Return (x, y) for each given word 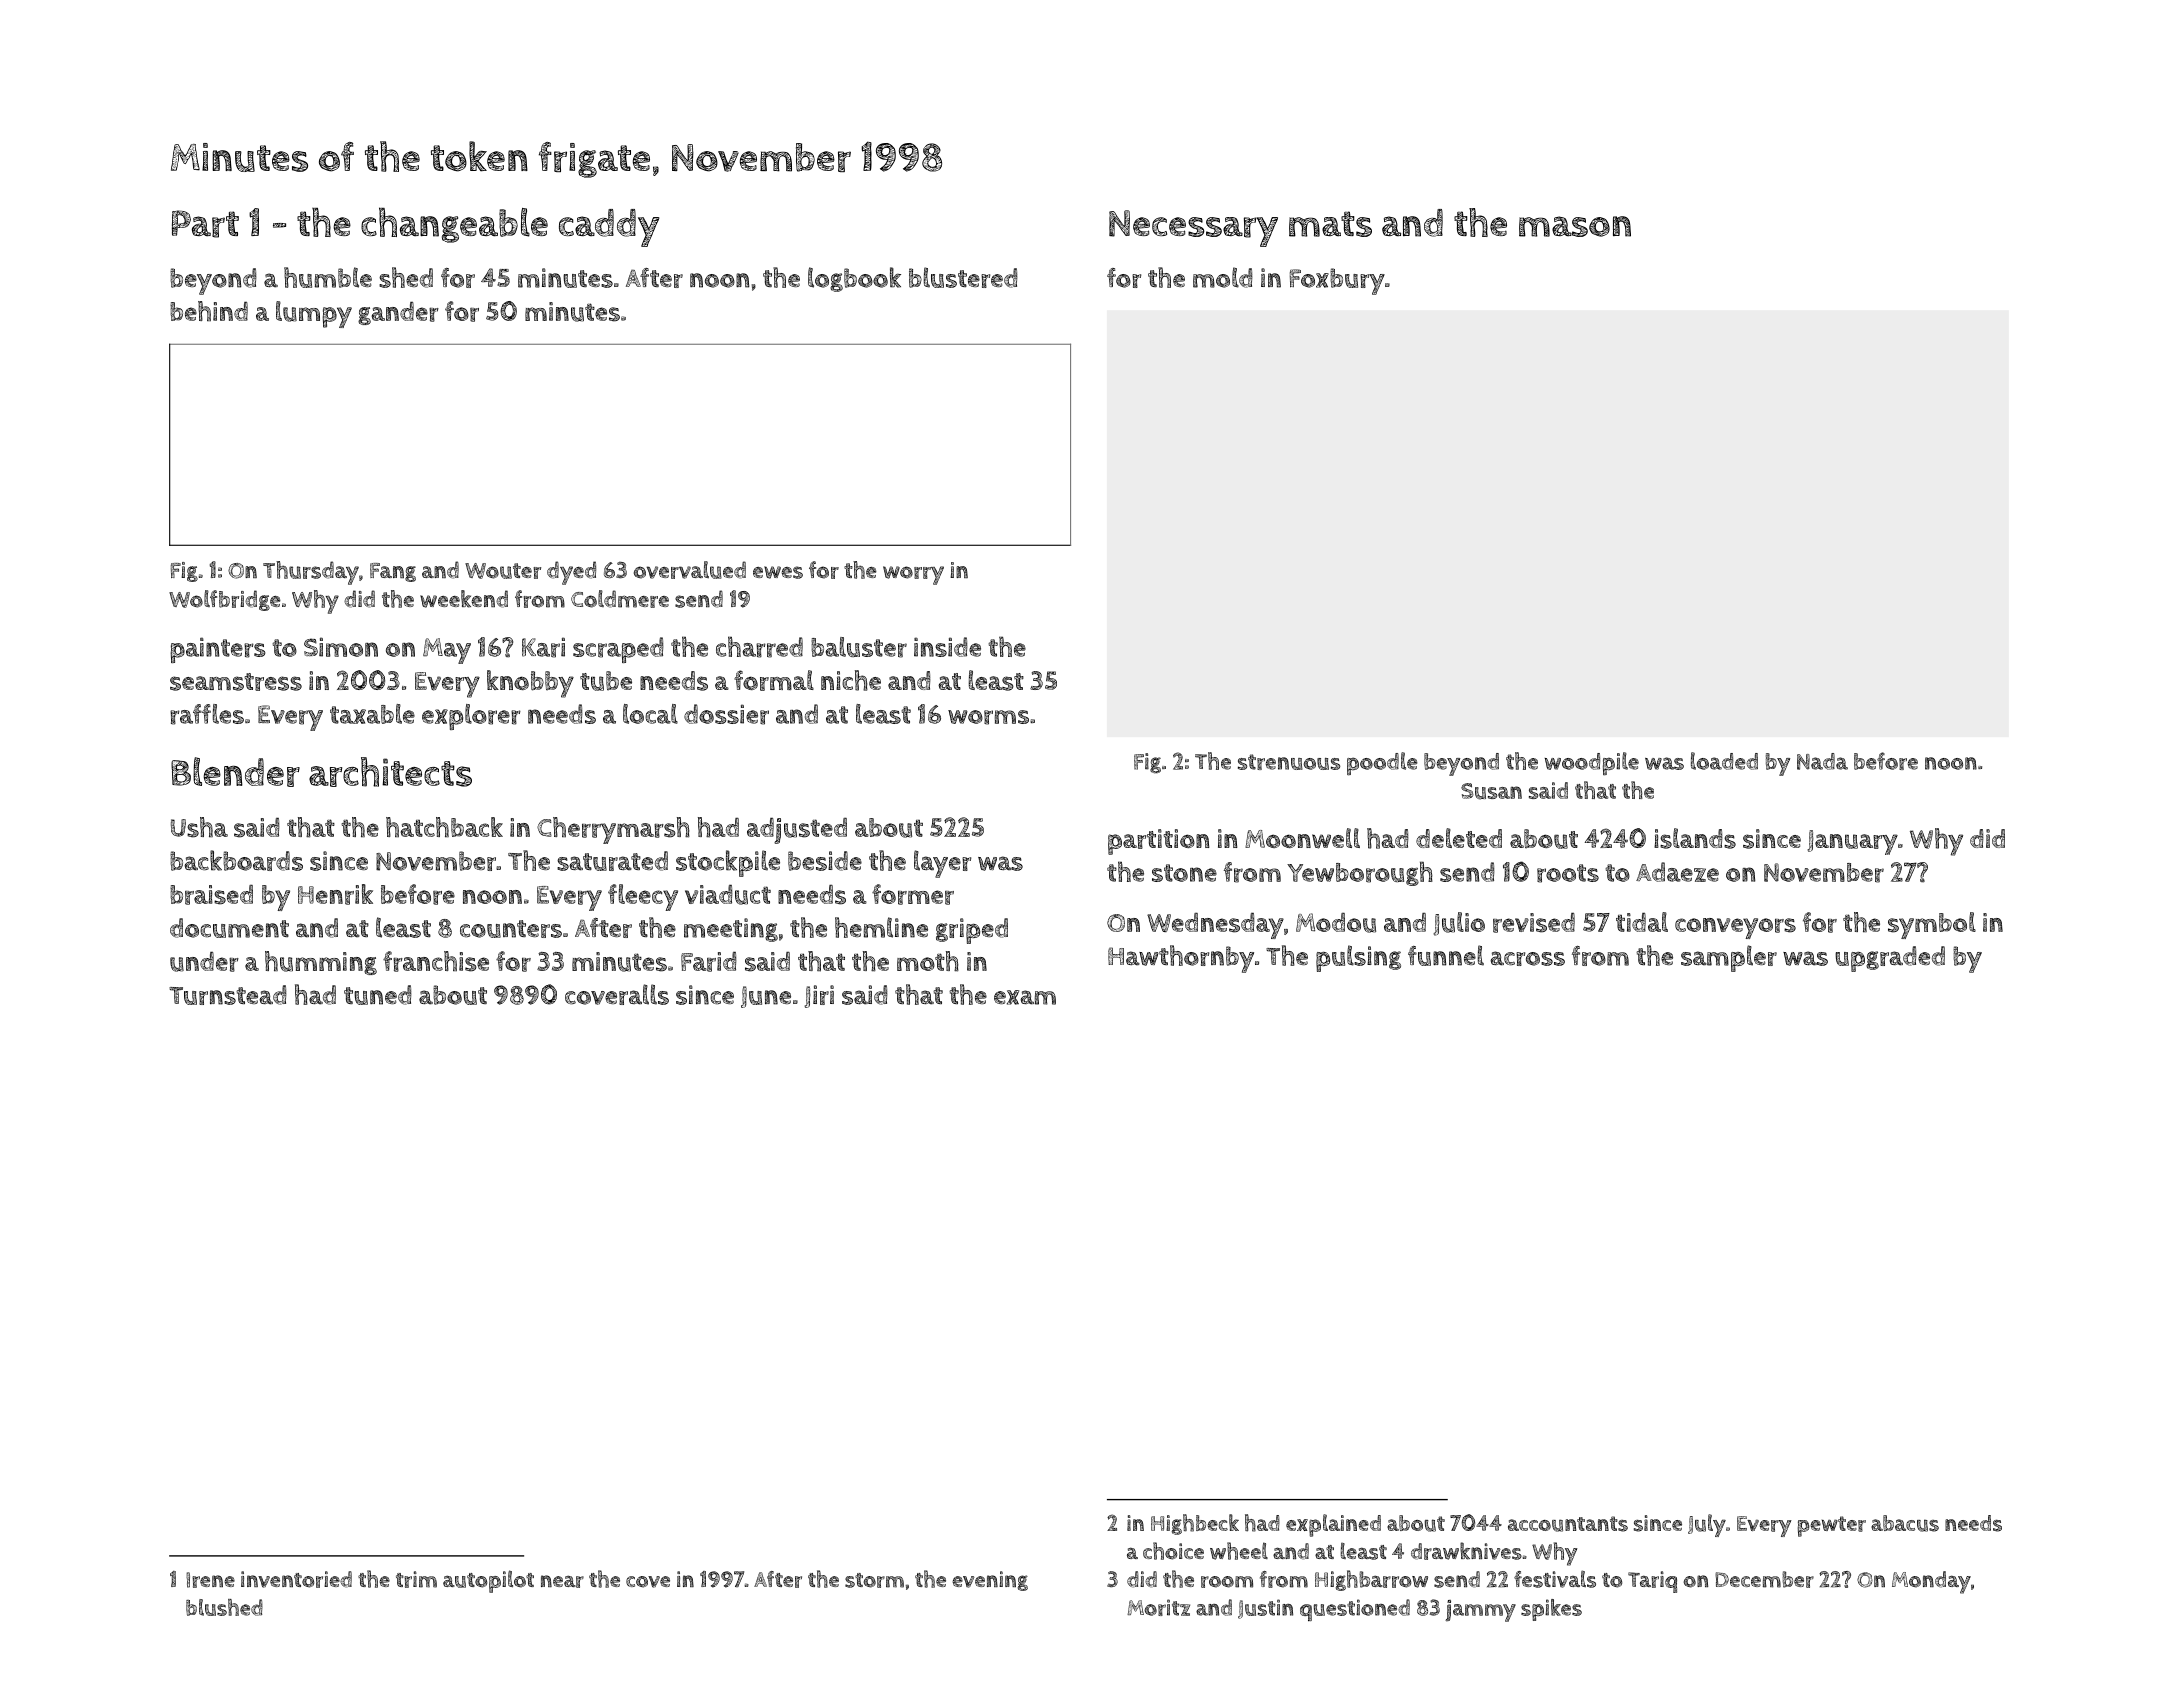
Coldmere (620, 599)
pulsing (1358, 958)
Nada (1822, 761)
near (562, 1581)
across (1527, 958)
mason (1575, 226)
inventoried (296, 1579)
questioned (1355, 1610)
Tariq (1652, 1582)
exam (1025, 997)
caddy (609, 228)
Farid (709, 962)
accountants (1568, 1524)
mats (1330, 224)
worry (913, 575)
